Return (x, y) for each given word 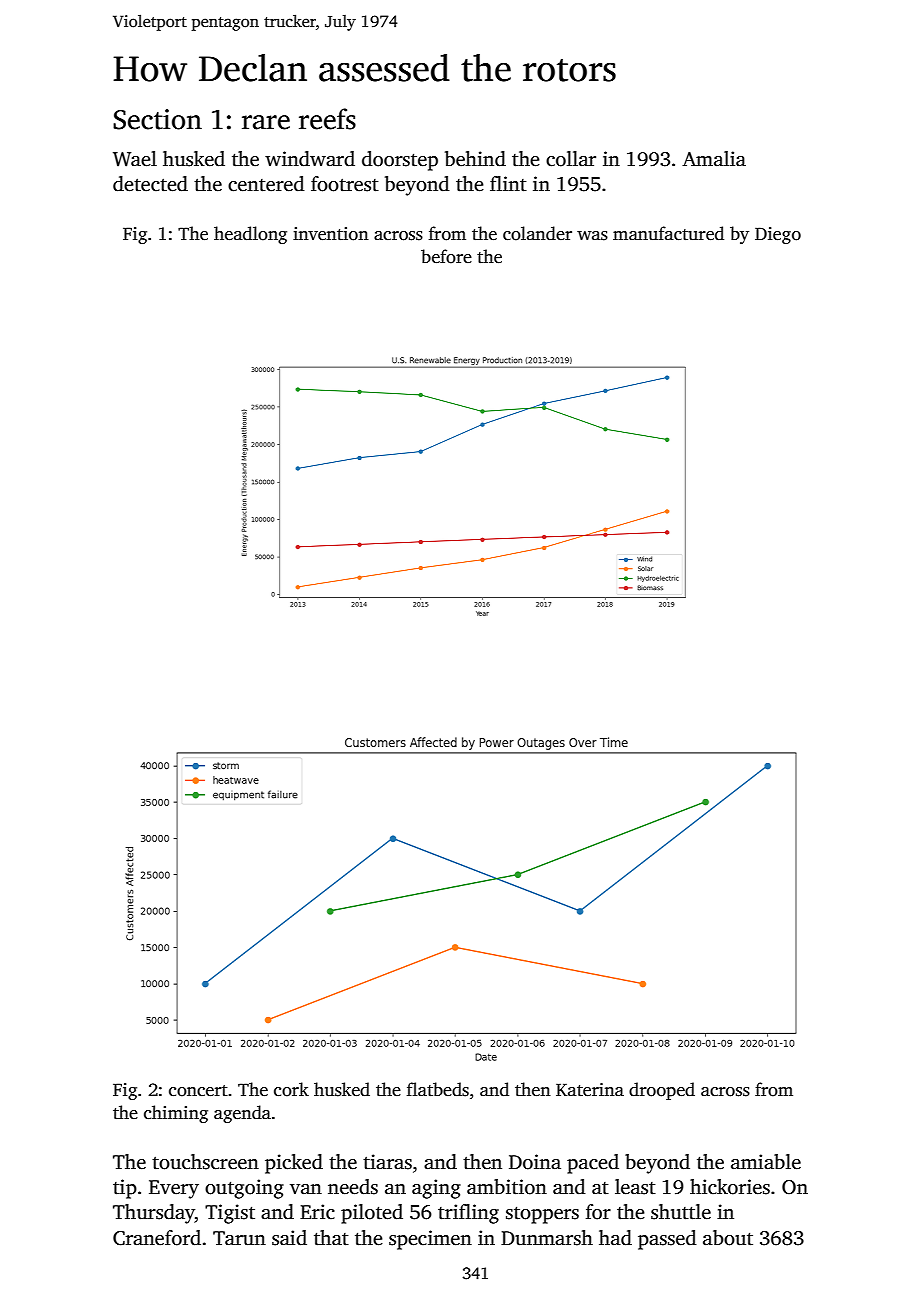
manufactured (668, 233)
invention (331, 234)
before (446, 256)
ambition (507, 1187)
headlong (250, 235)
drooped (662, 1091)
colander (537, 233)
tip (125, 1189)
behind (475, 159)
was (592, 236)
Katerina (590, 1090)
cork (291, 1089)
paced (593, 1164)
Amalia (714, 159)
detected (150, 184)
